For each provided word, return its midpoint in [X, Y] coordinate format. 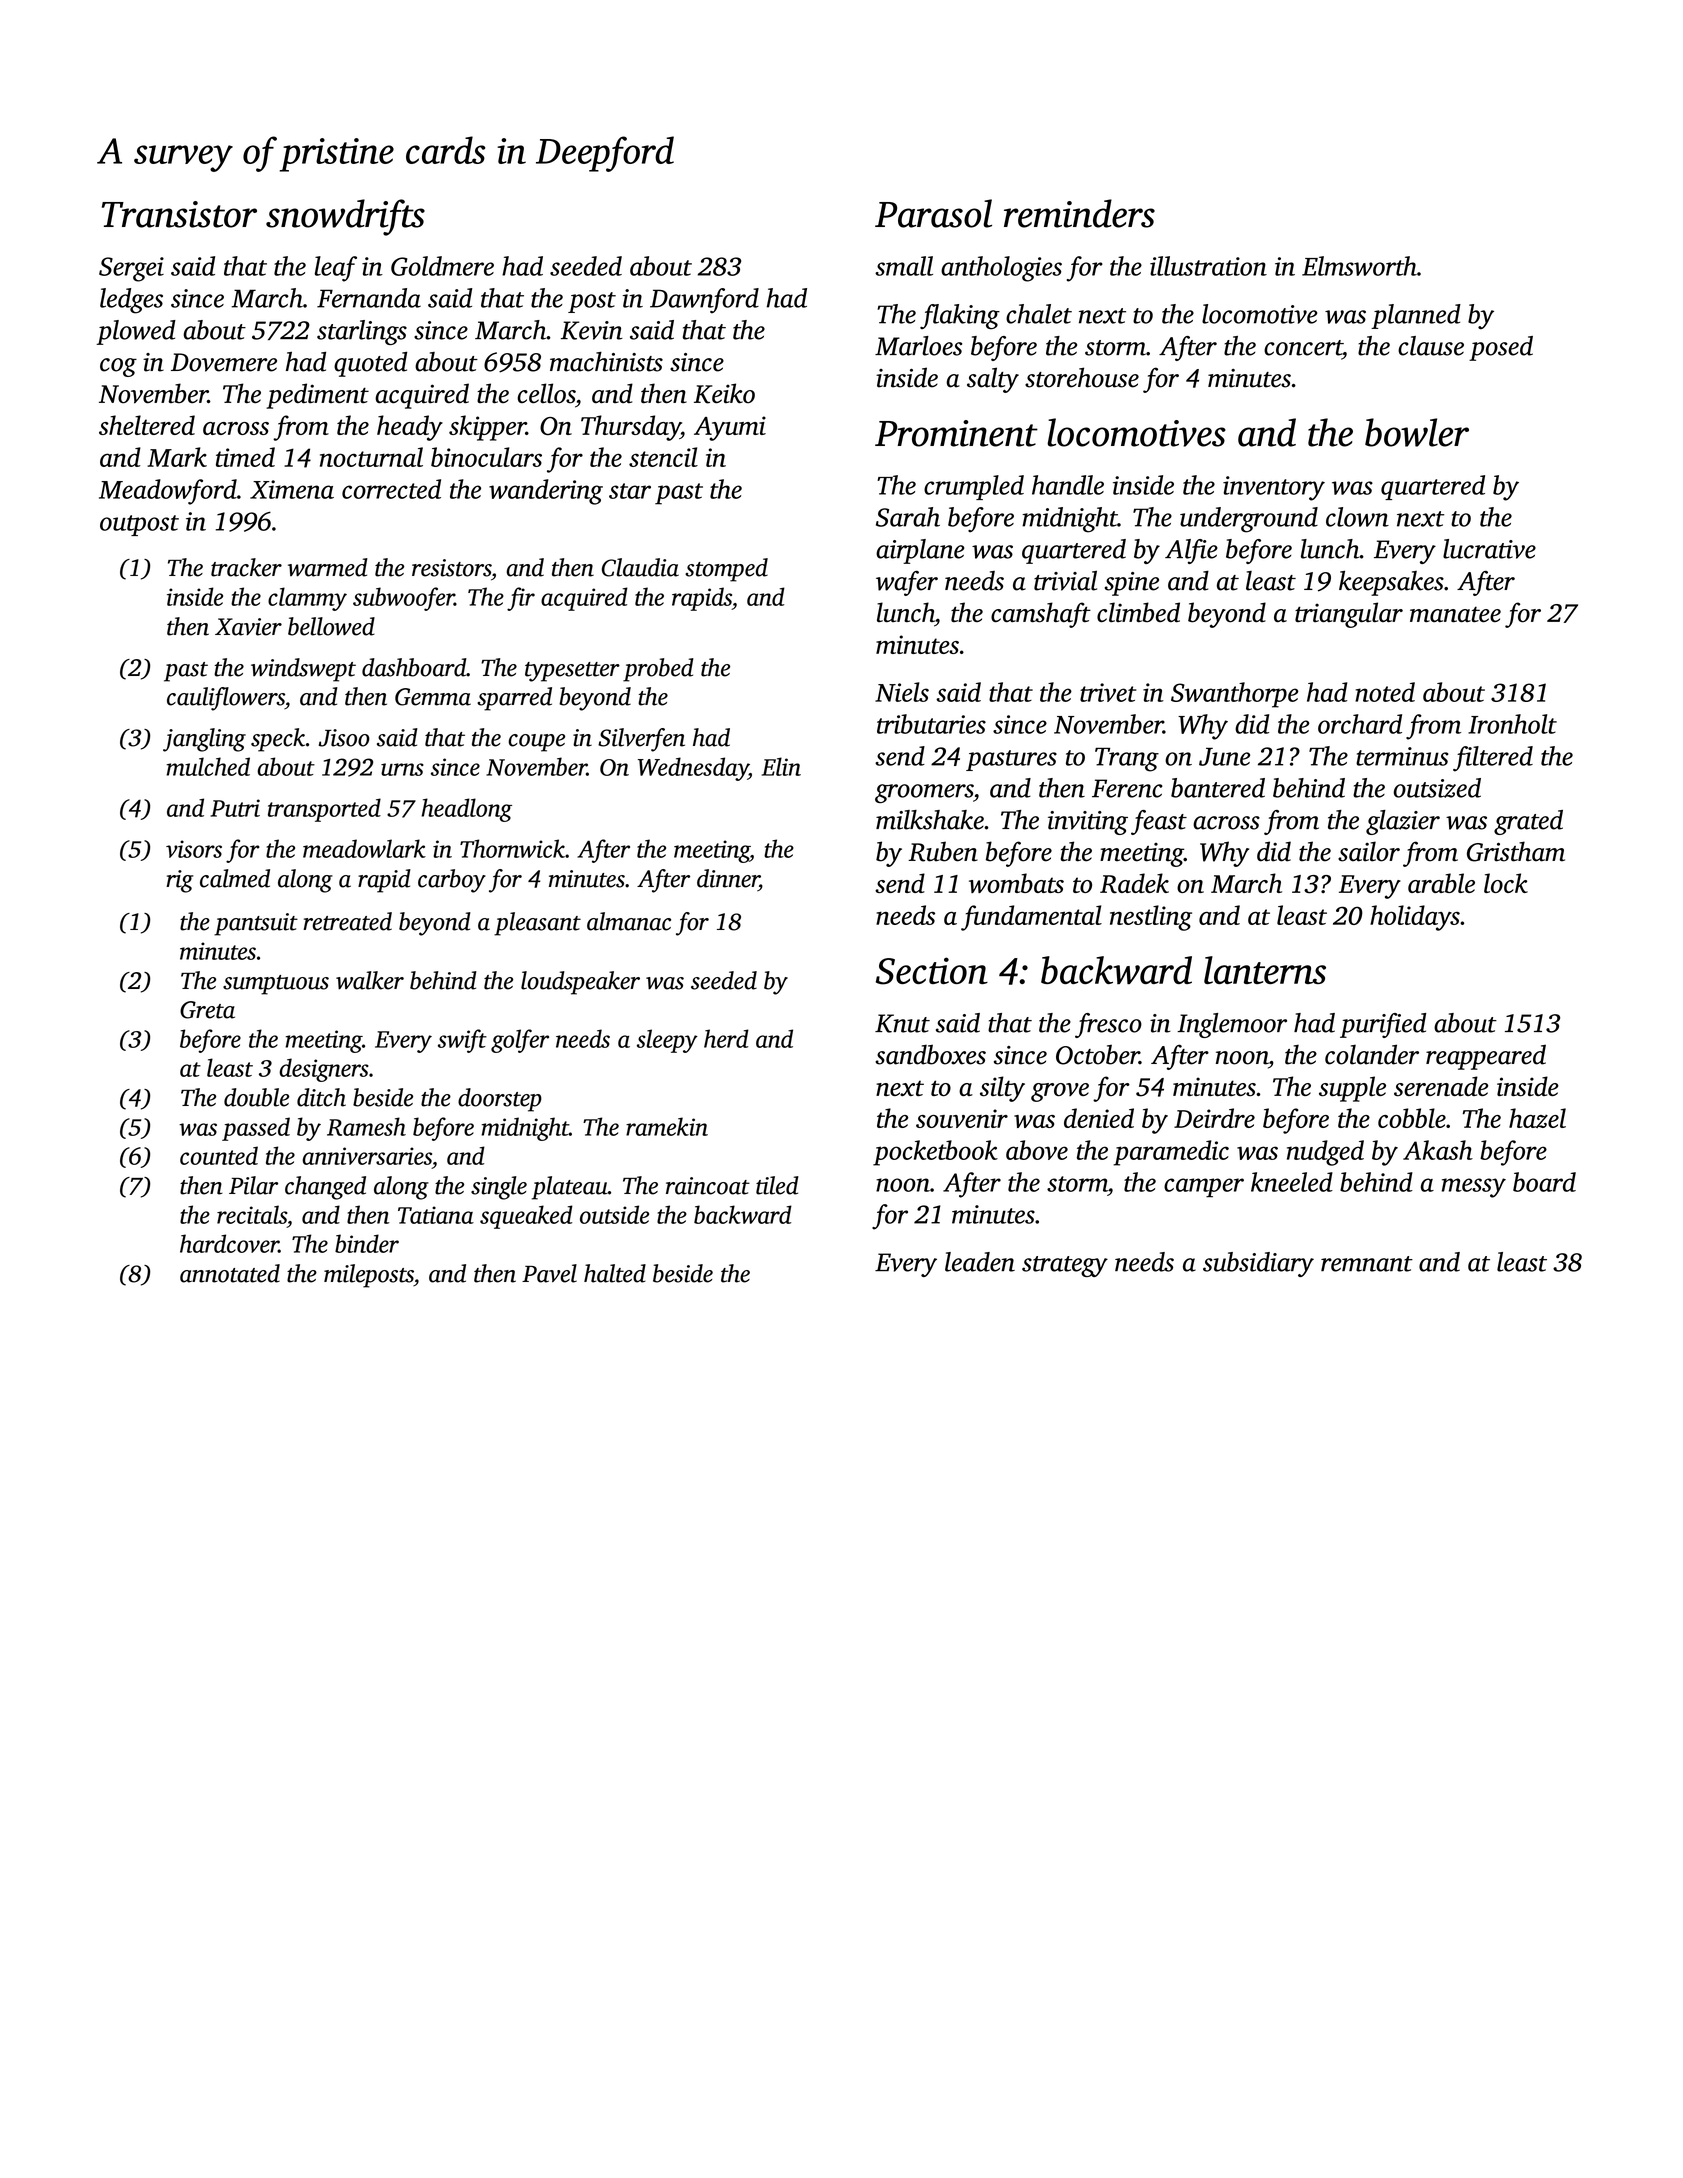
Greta [207, 1010]
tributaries [931, 724]
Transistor [179, 214]
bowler [1417, 432]
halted [615, 1273]
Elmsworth [1359, 266]
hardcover [229, 1243]
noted [1385, 692]
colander [1372, 1054]
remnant [1367, 1264]
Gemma [433, 697]
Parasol [933, 213]
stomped [726, 570]
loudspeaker [580, 983]
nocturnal [371, 457]
